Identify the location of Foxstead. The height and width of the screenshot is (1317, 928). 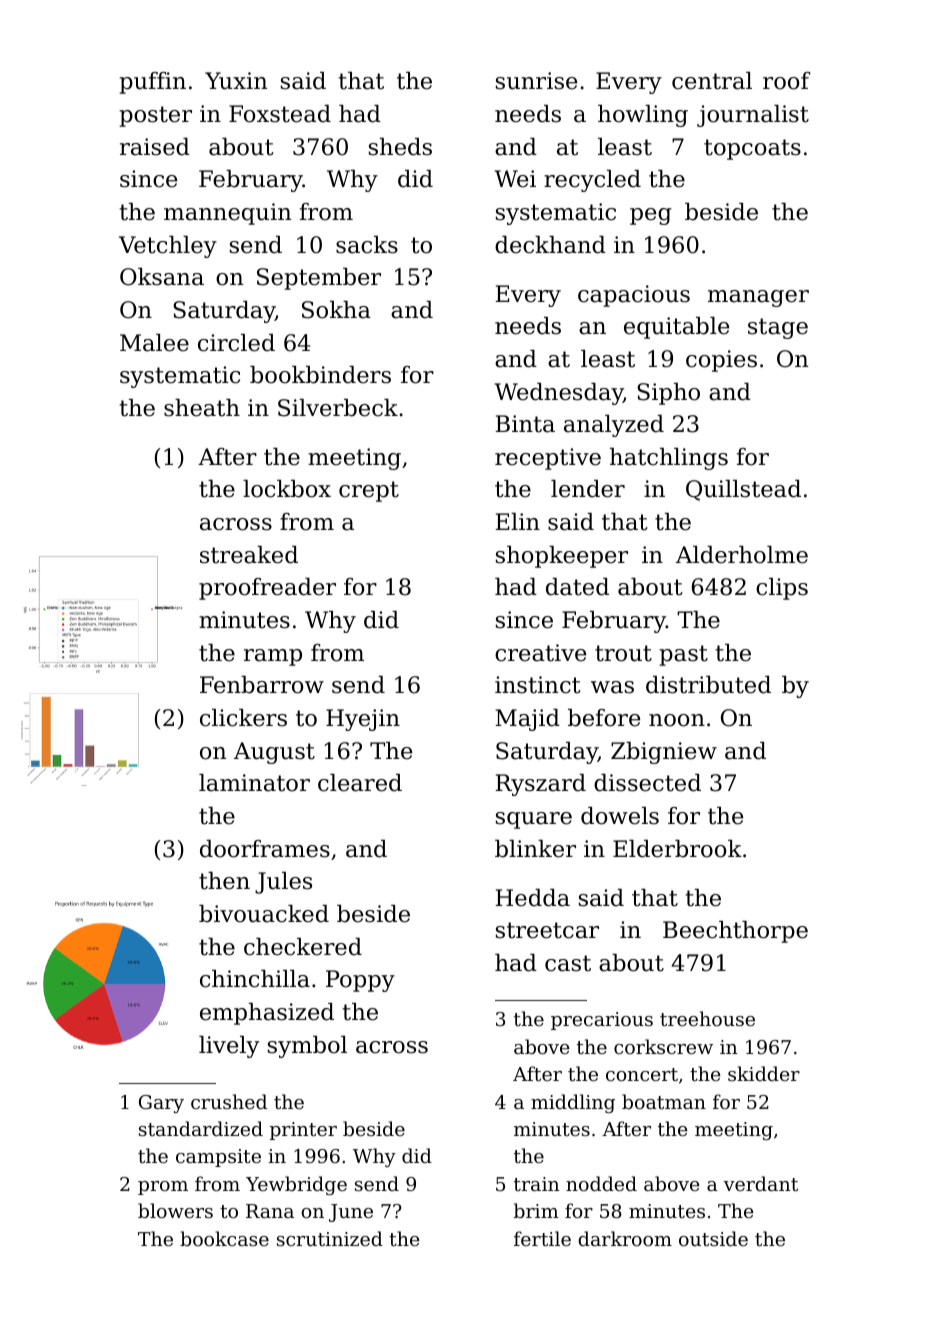
(280, 114).
